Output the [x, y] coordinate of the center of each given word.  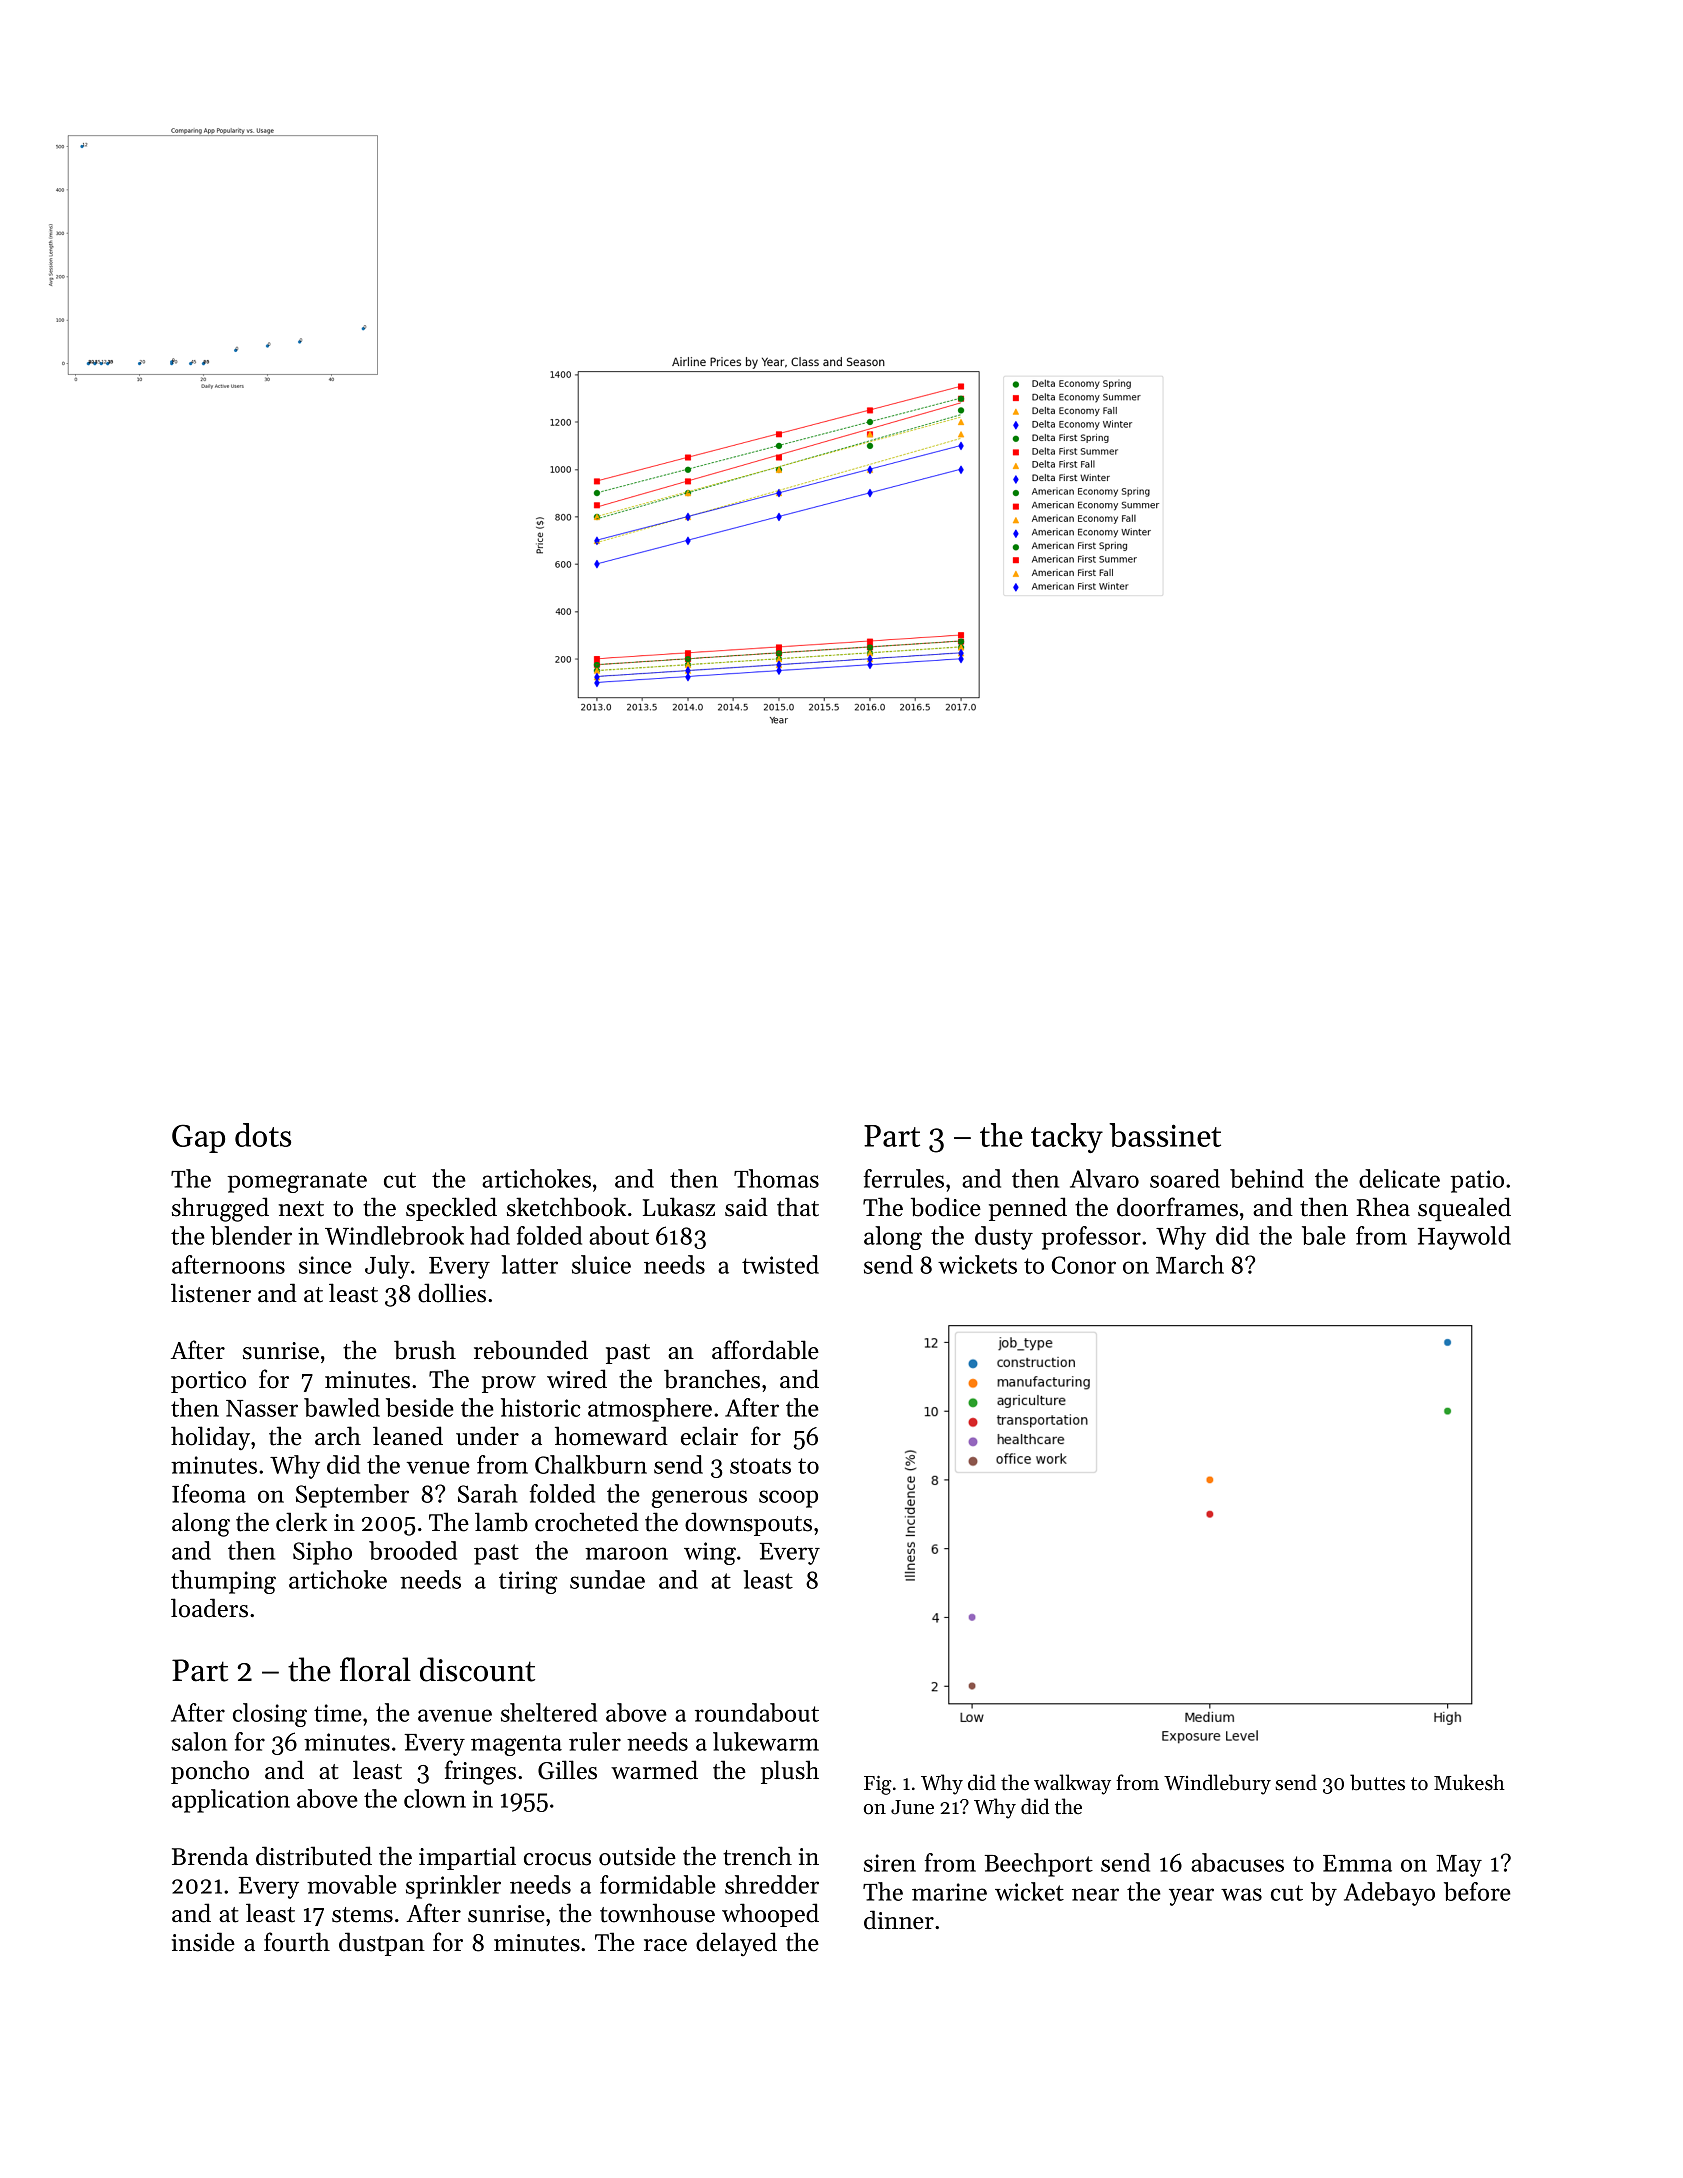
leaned [408, 1436]
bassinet [1165, 1135]
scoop [788, 1499]
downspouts [748, 1524]
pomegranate [297, 1182]
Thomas [776, 1178]
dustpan [382, 1944]
